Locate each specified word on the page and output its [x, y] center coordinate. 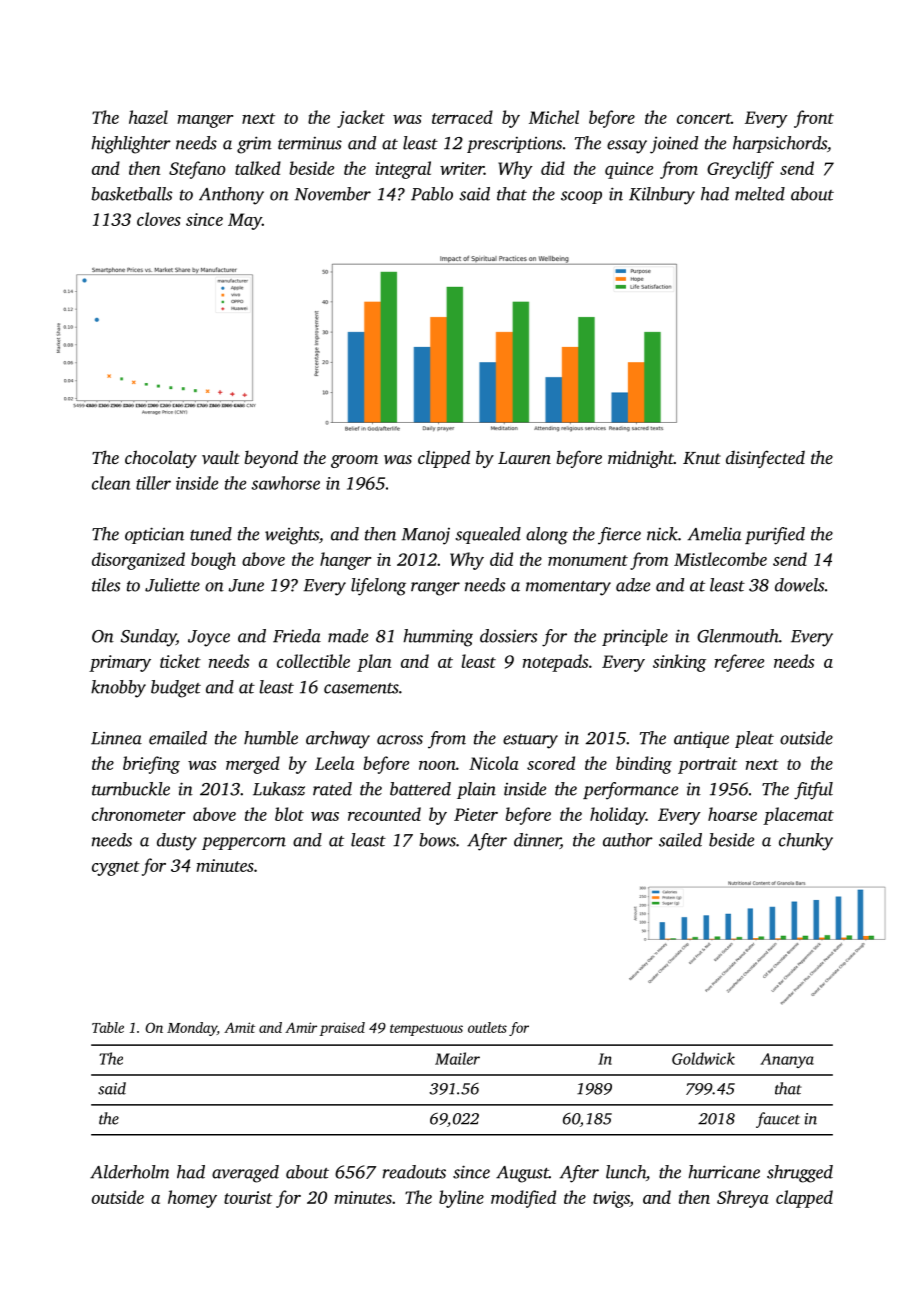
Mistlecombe [720, 559]
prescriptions [514, 145]
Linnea [116, 738]
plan [374, 663]
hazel [148, 117]
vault [221, 457]
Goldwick [703, 1058]
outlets [487, 1027]
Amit [239, 1027]
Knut [702, 458]
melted [760, 194]
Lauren [524, 458]
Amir [301, 1027]
